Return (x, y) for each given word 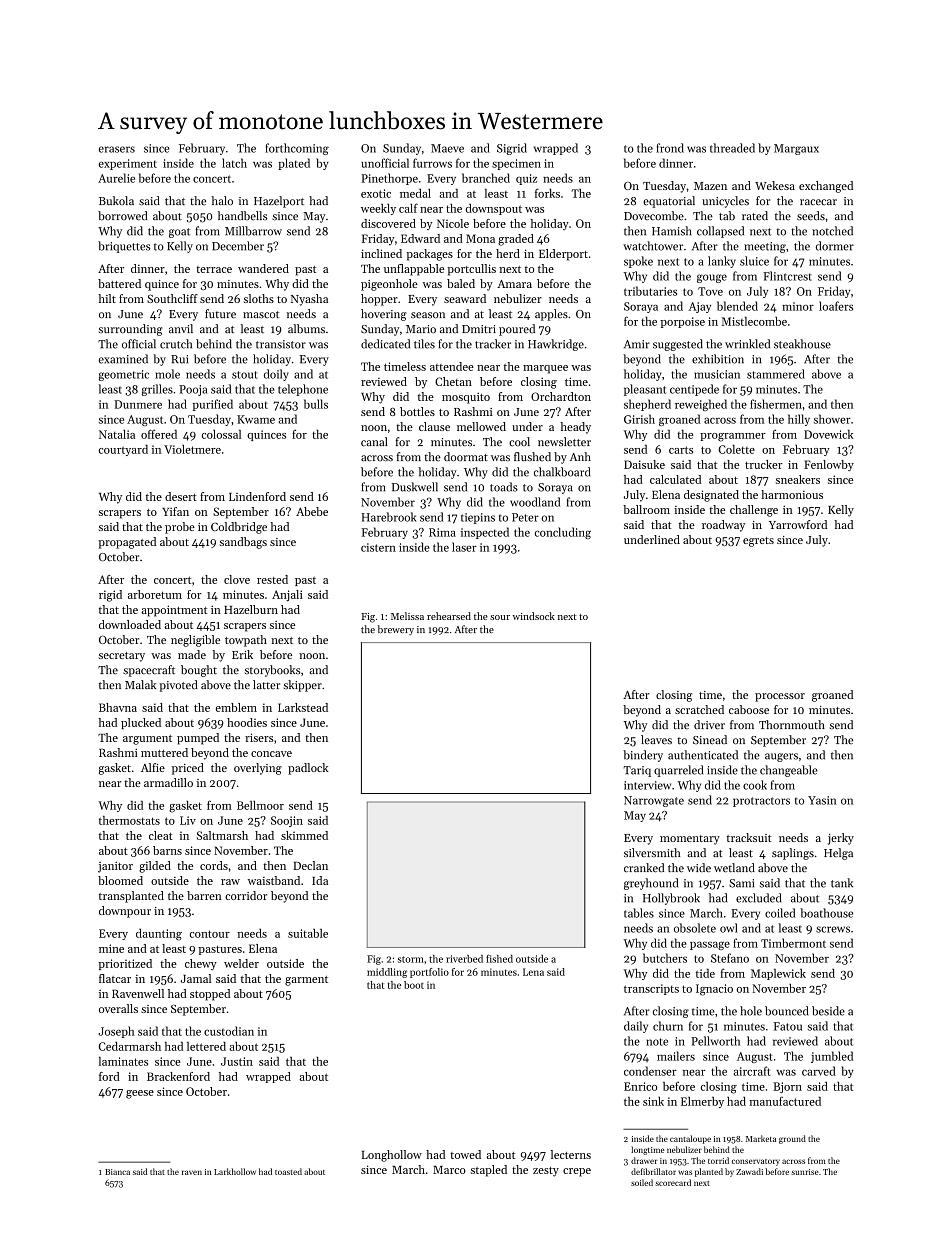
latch (234, 163)
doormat (466, 457)
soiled (642, 1182)
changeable (789, 771)
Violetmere (192, 449)
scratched (699, 709)
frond (670, 148)
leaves (656, 740)
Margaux (796, 149)
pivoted (178, 686)
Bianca (117, 1172)
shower (832, 419)
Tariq (637, 771)
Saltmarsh (222, 835)
